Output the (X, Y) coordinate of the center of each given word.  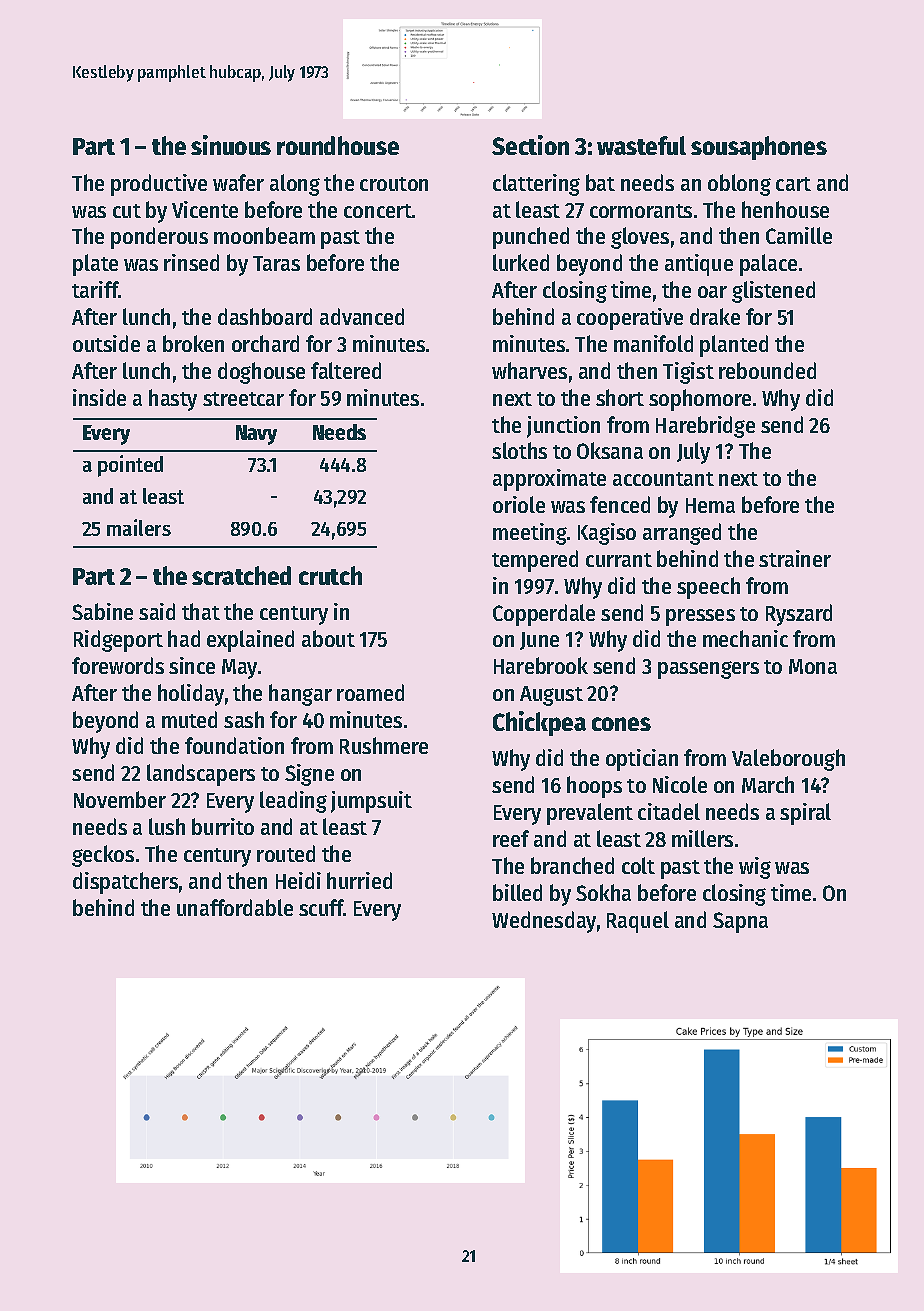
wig (755, 868)
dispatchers (125, 883)
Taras (276, 263)
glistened (773, 292)
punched (531, 238)
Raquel (638, 922)
